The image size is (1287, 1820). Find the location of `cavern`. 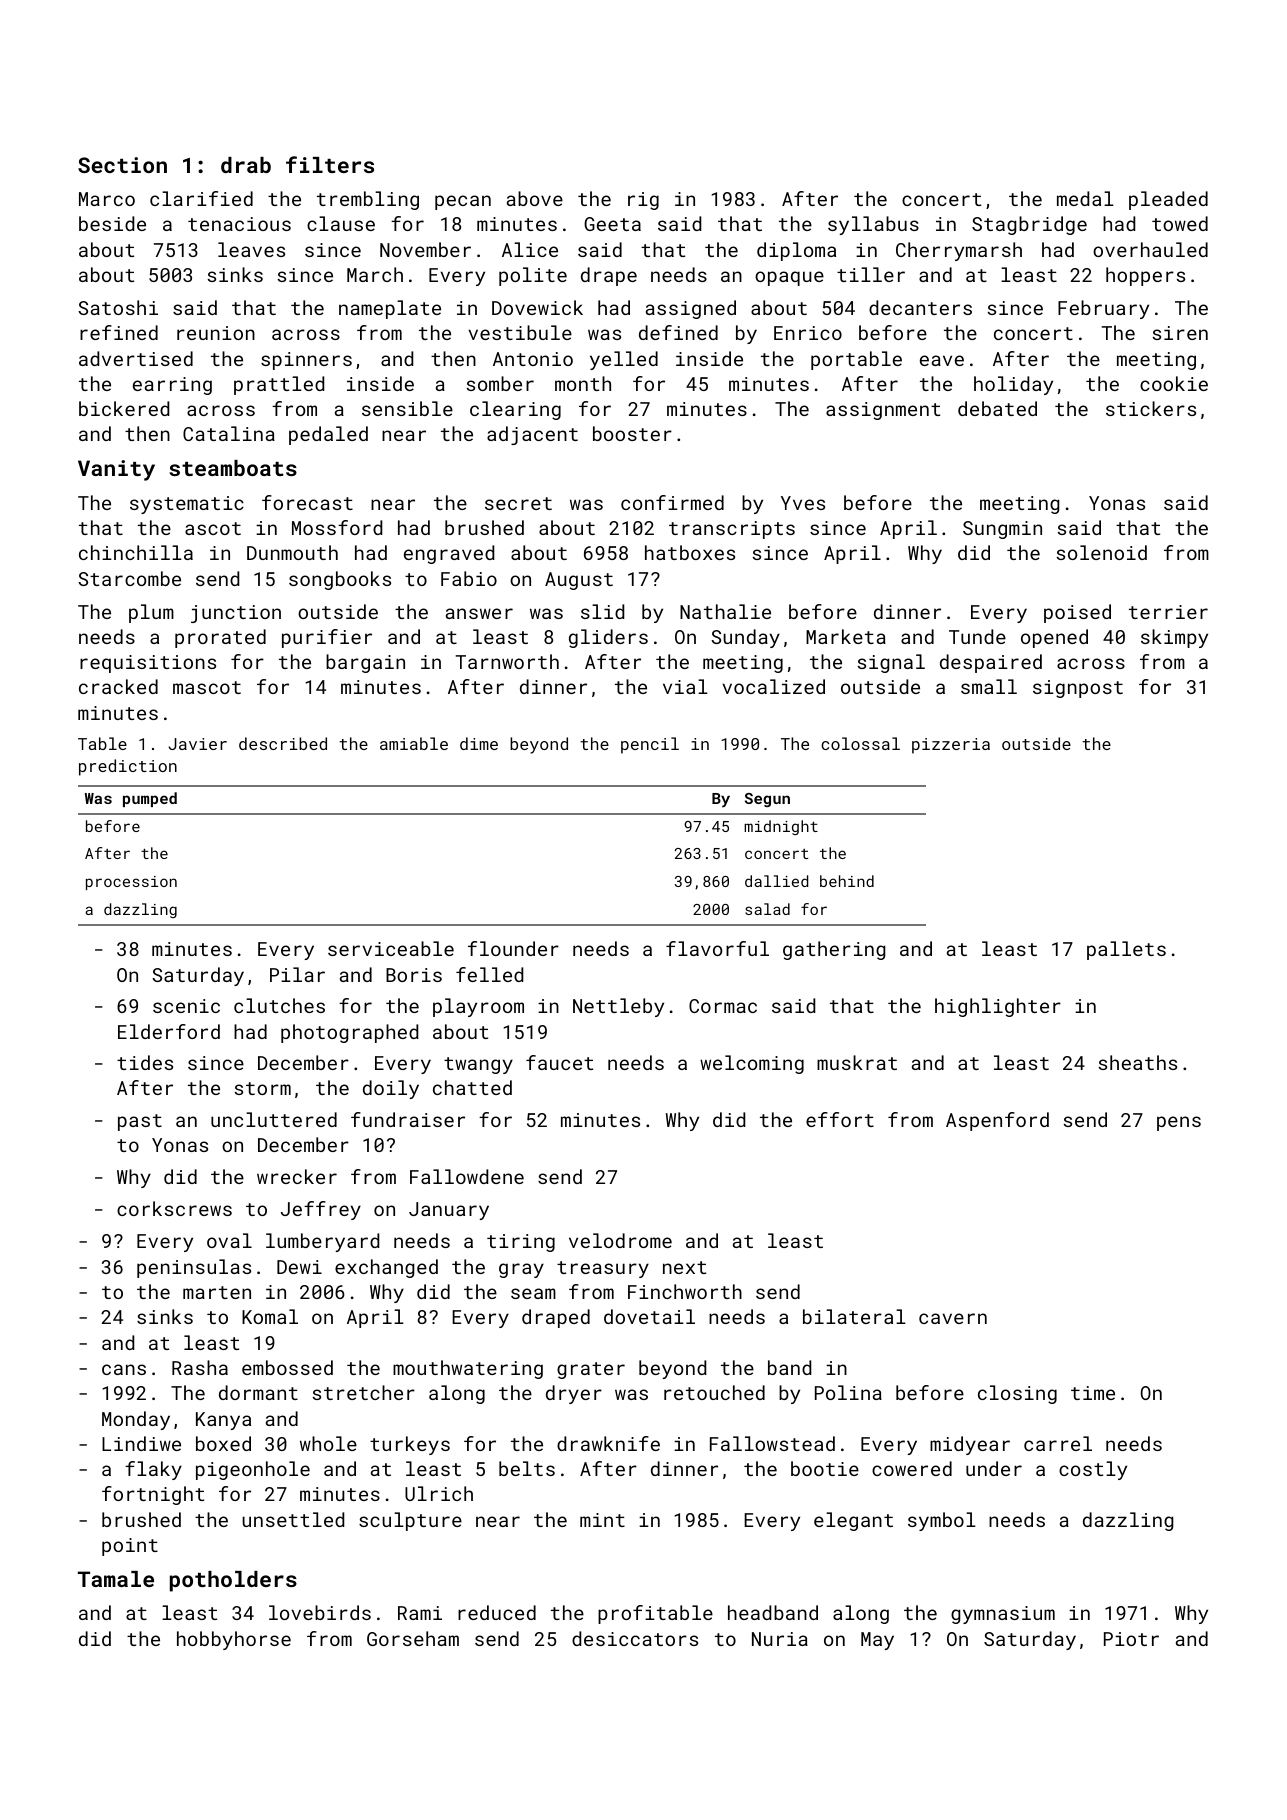

cavern is located at coordinates (953, 1318).
